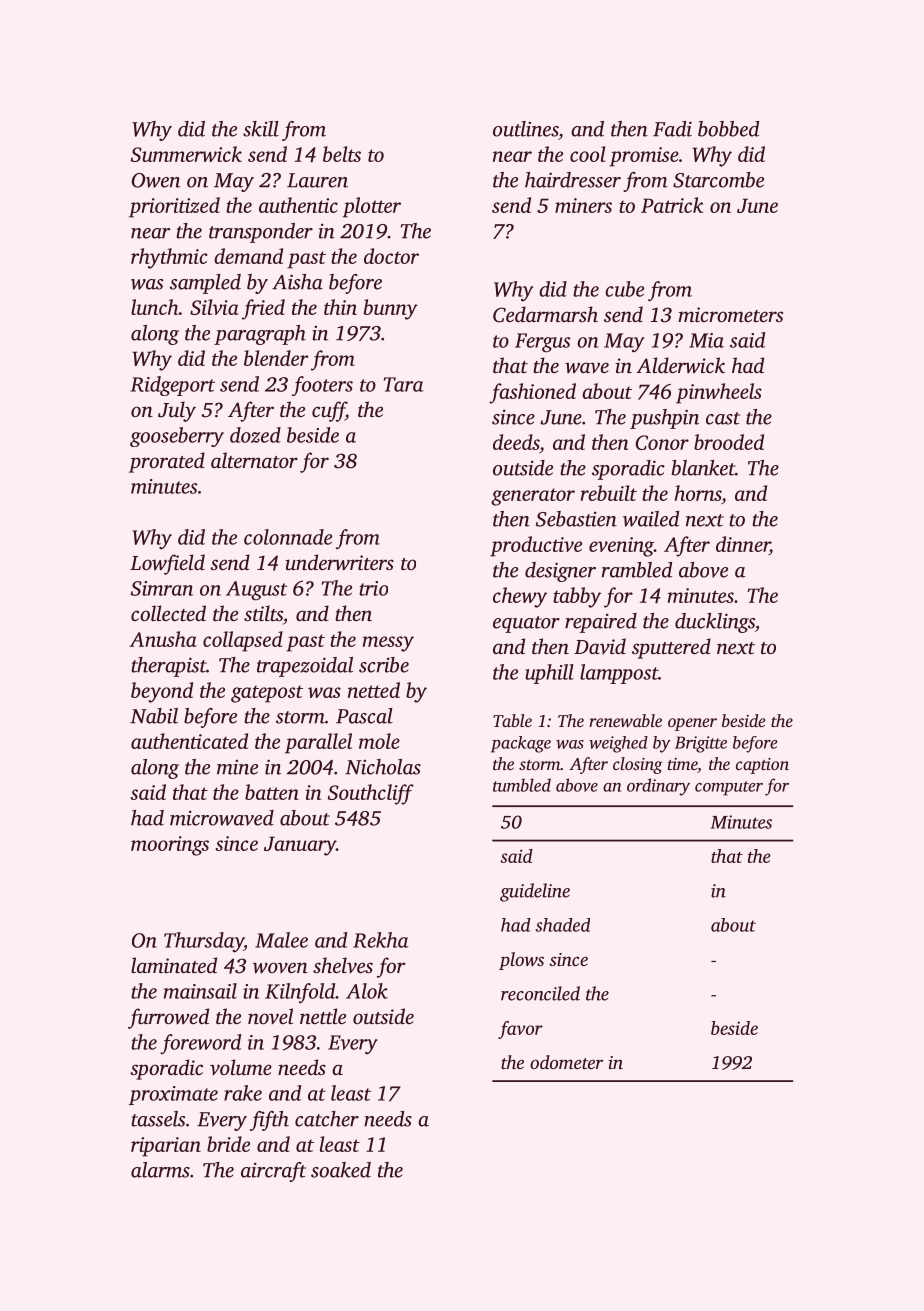 This screenshot has width=924, height=1311. I want to click on Owen, so click(156, 180).
